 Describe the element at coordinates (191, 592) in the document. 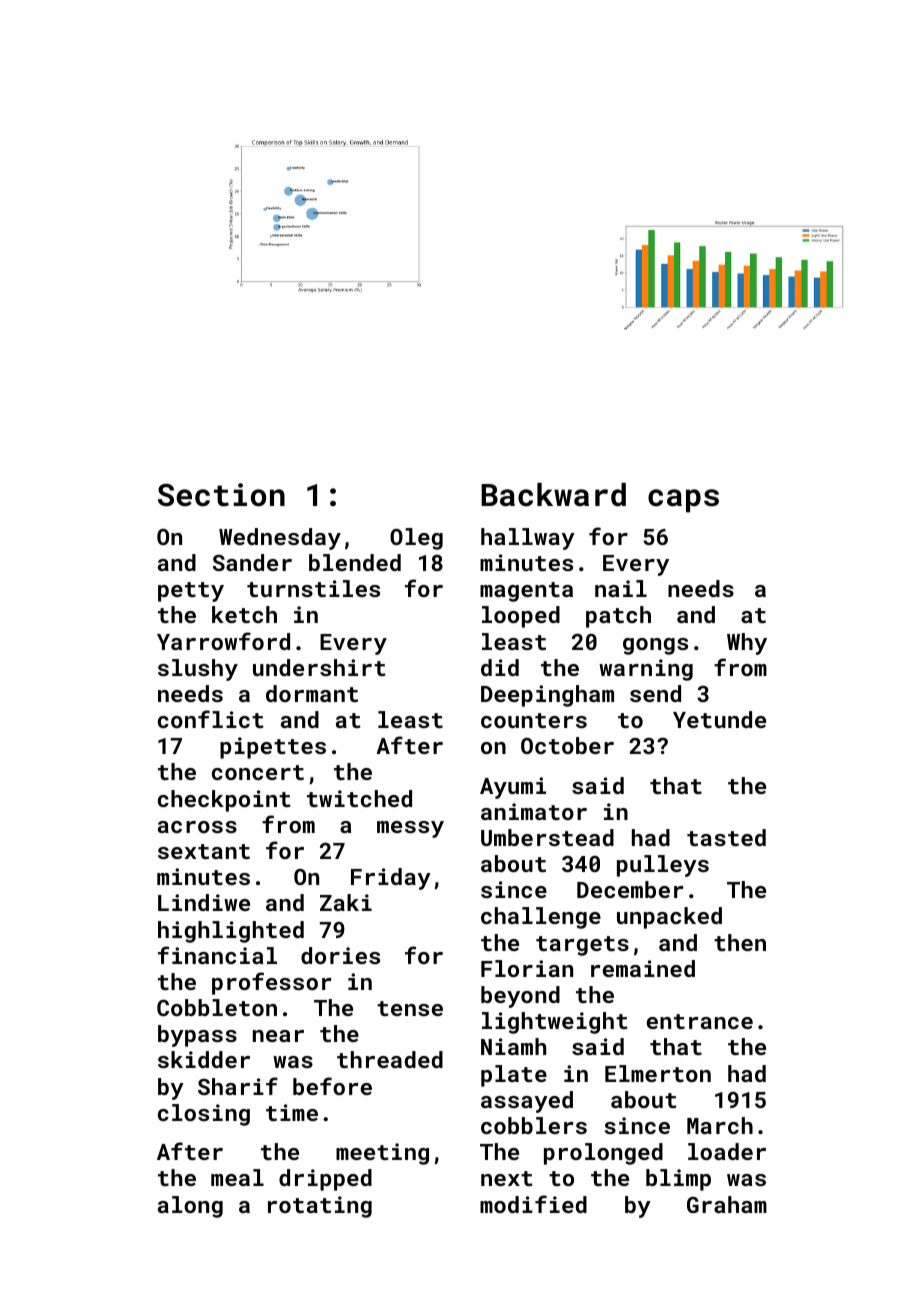

I see `petty` at that location.
